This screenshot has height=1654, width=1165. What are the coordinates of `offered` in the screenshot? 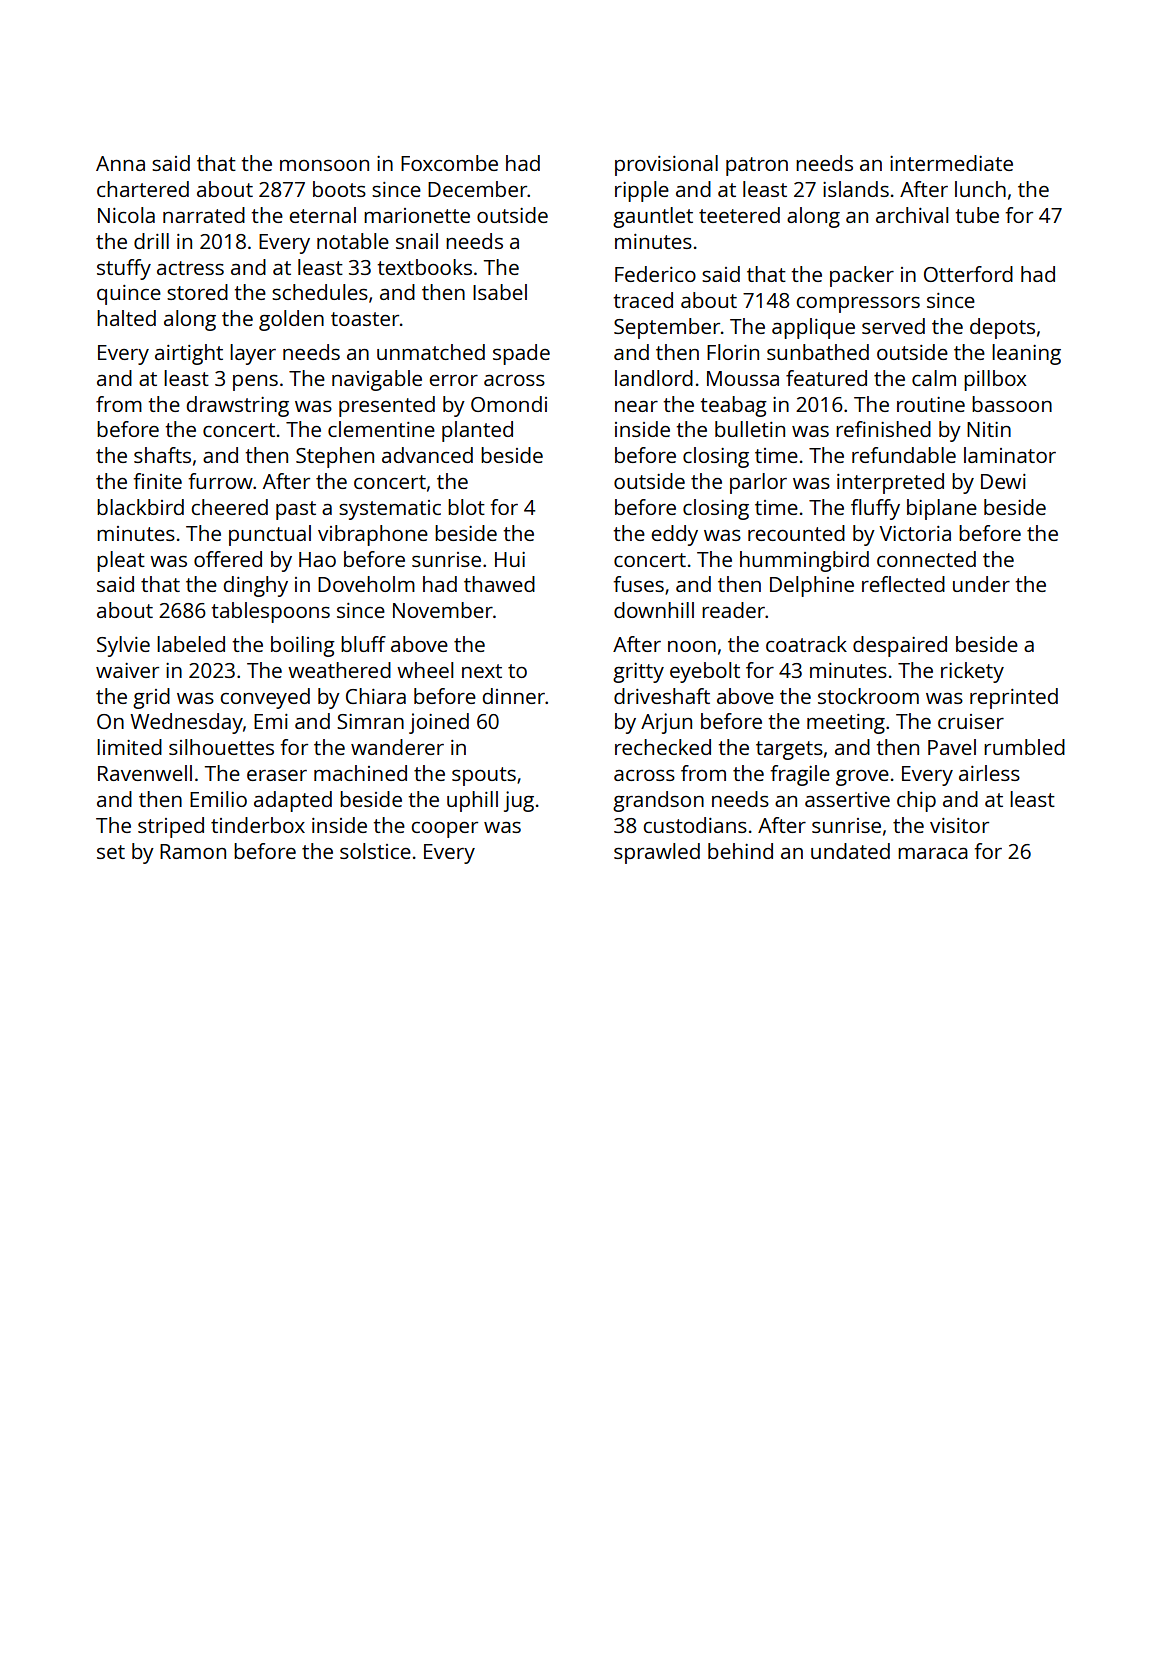 It's located at (228, 559).
